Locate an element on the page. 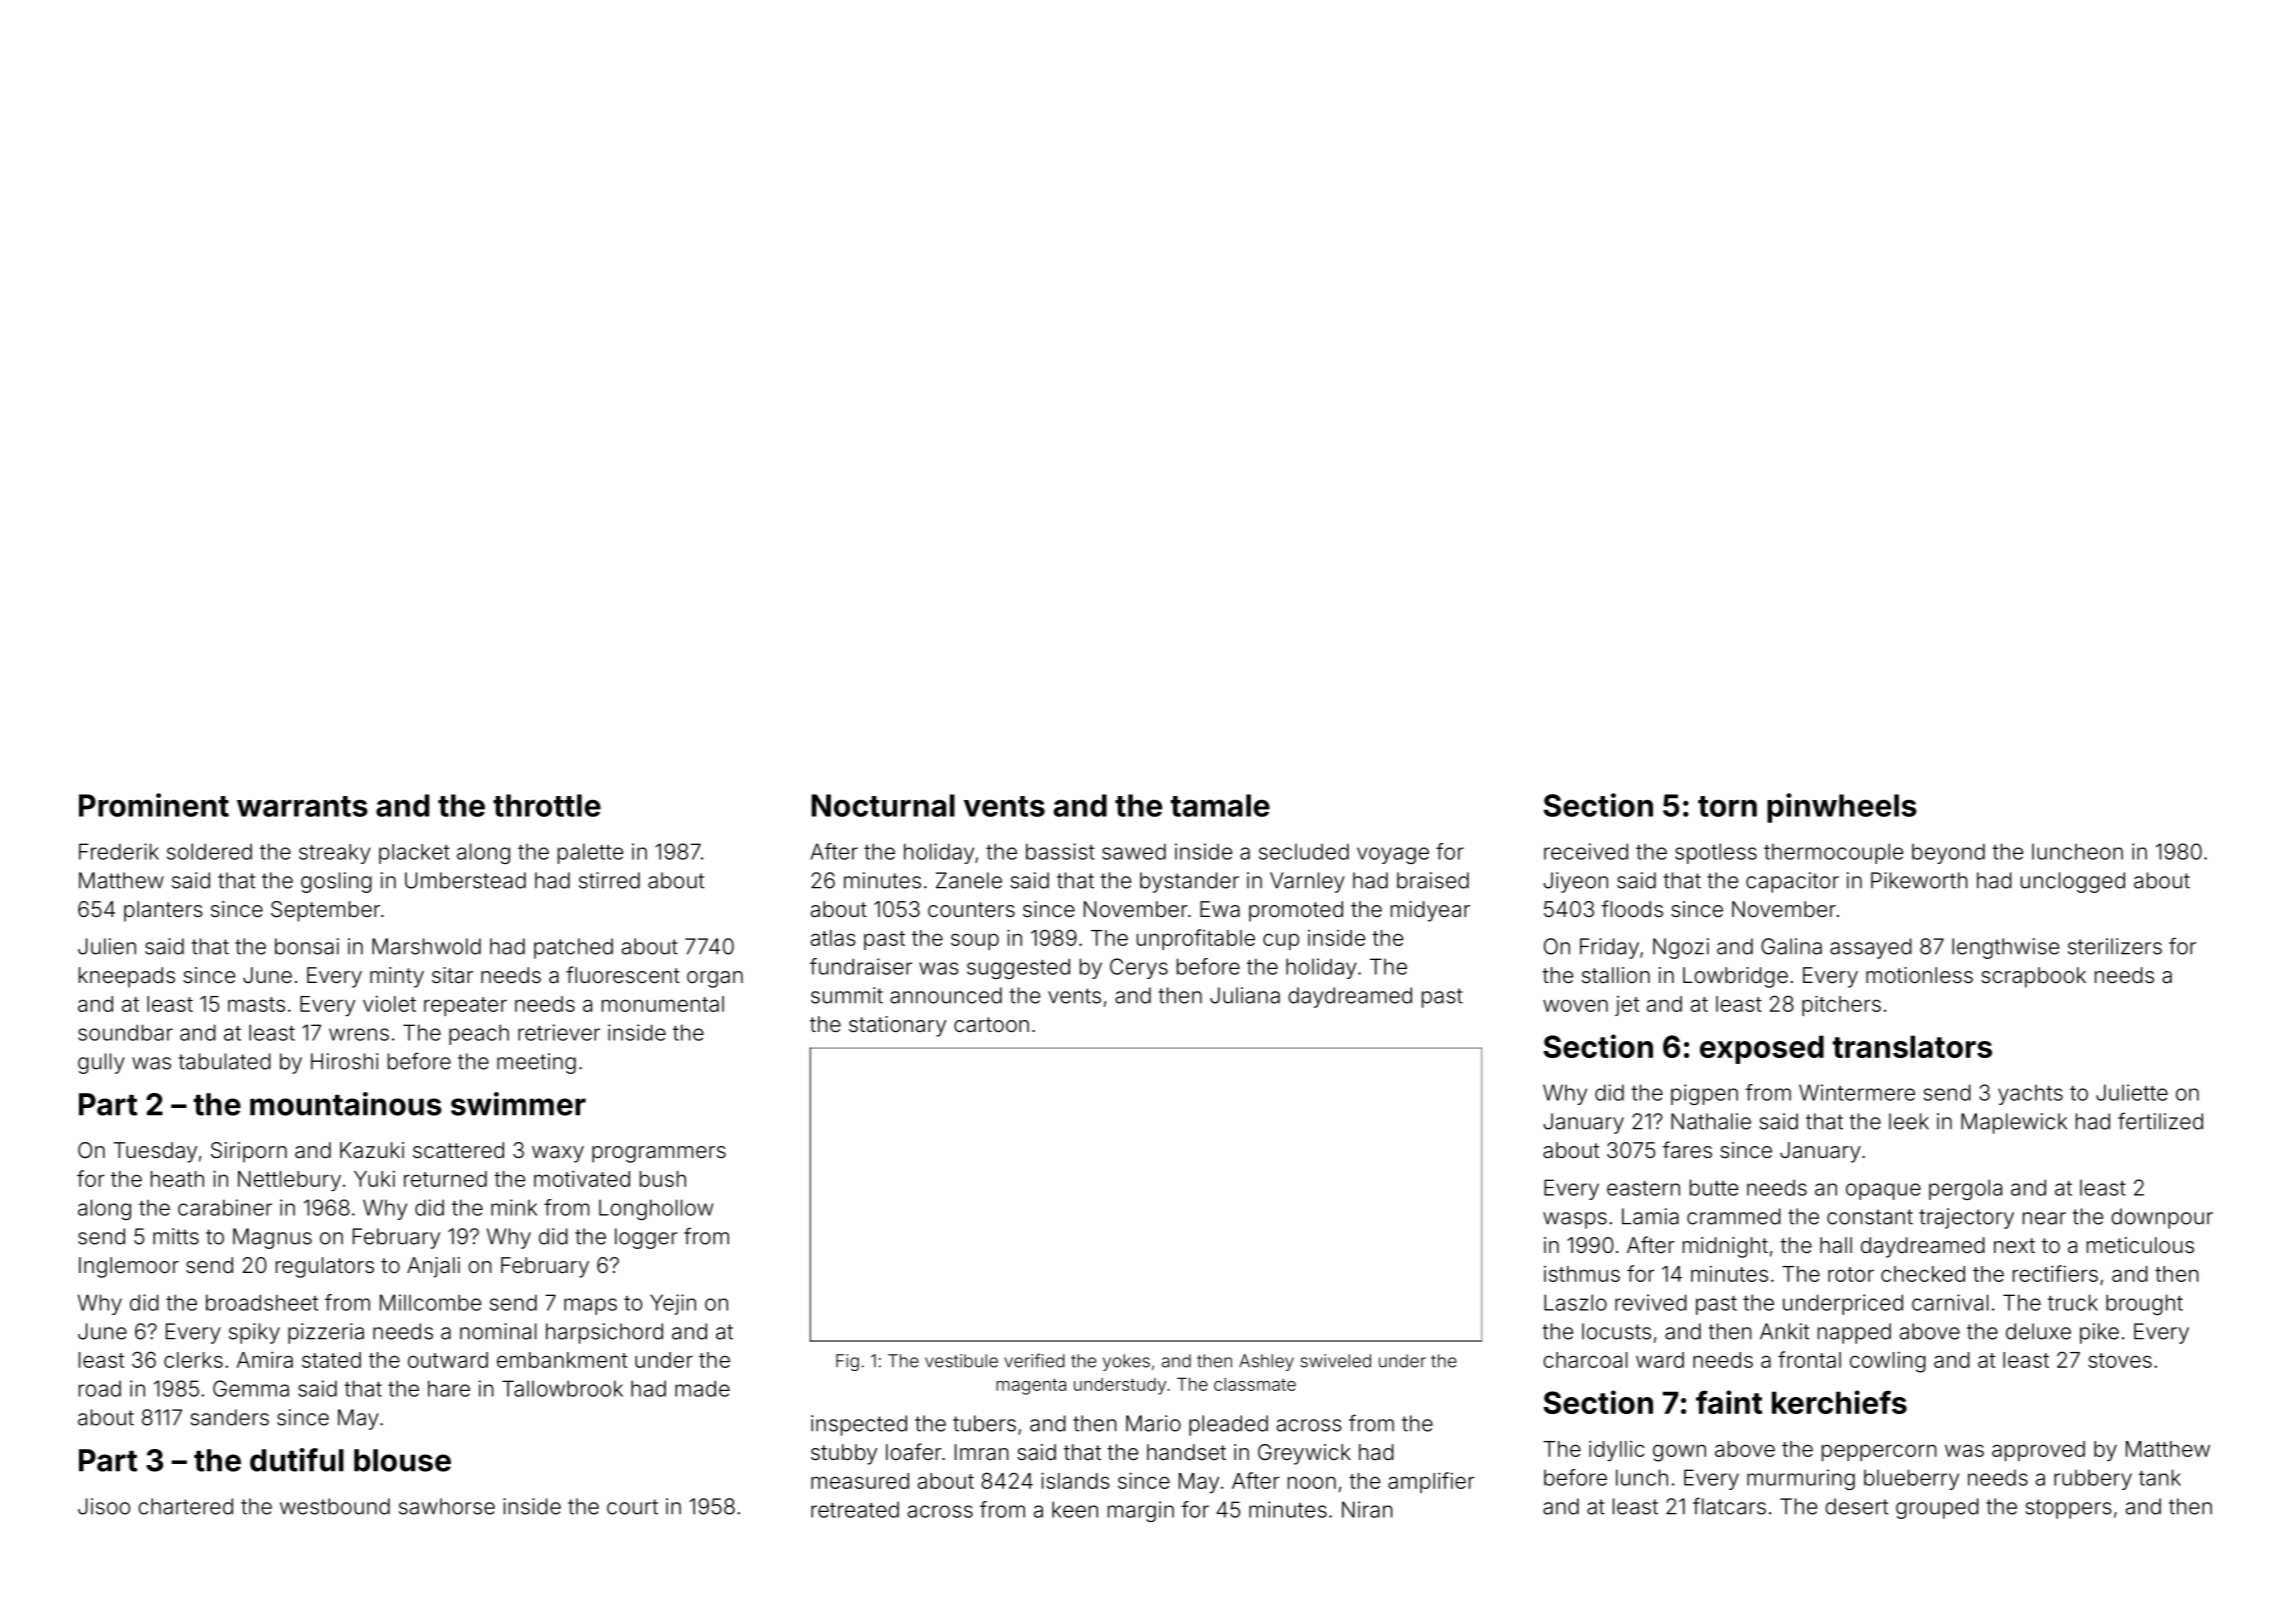  Prominent is located at coordinates (154, 805).
